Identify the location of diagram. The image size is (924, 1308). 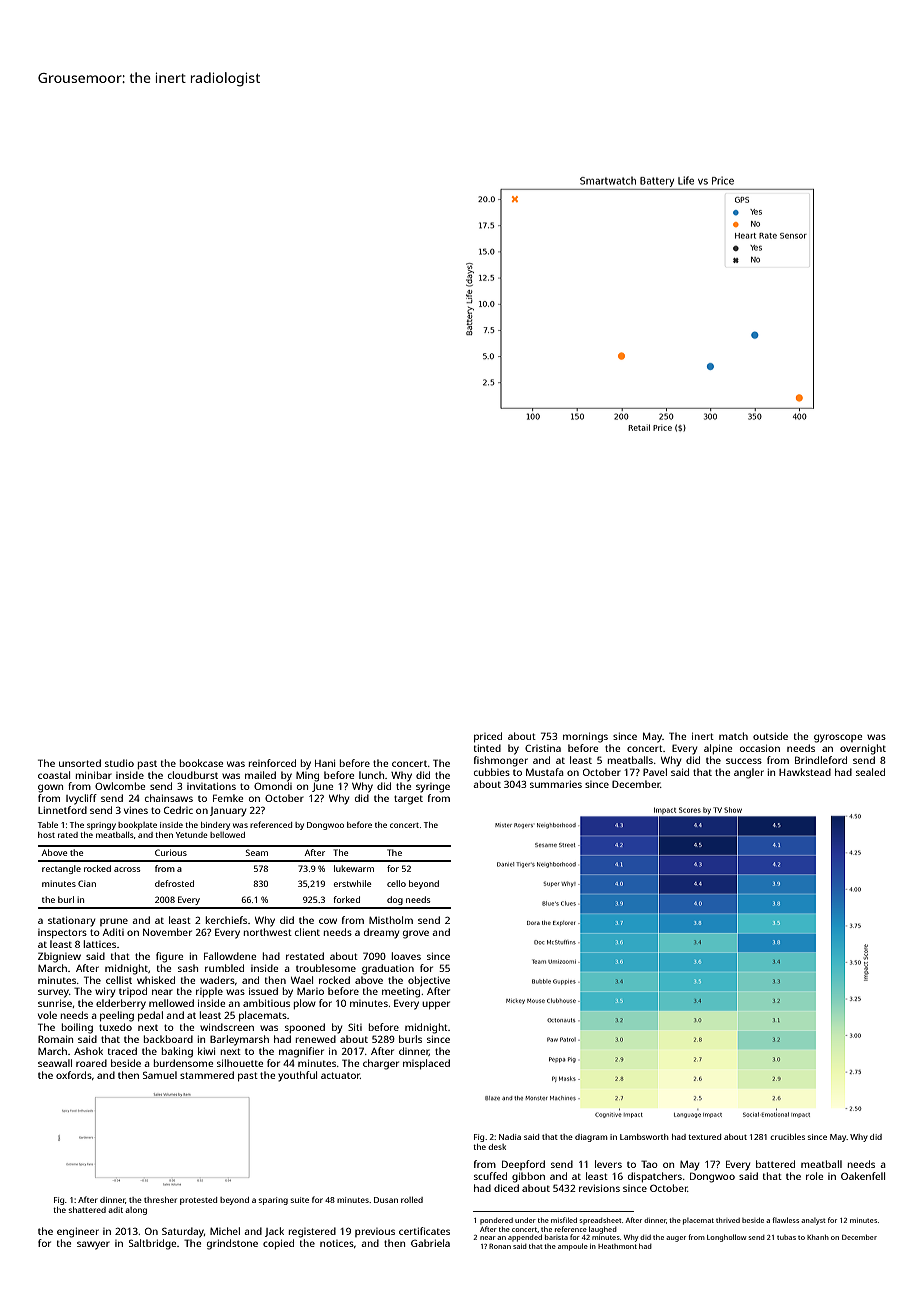
(591, 1138).
